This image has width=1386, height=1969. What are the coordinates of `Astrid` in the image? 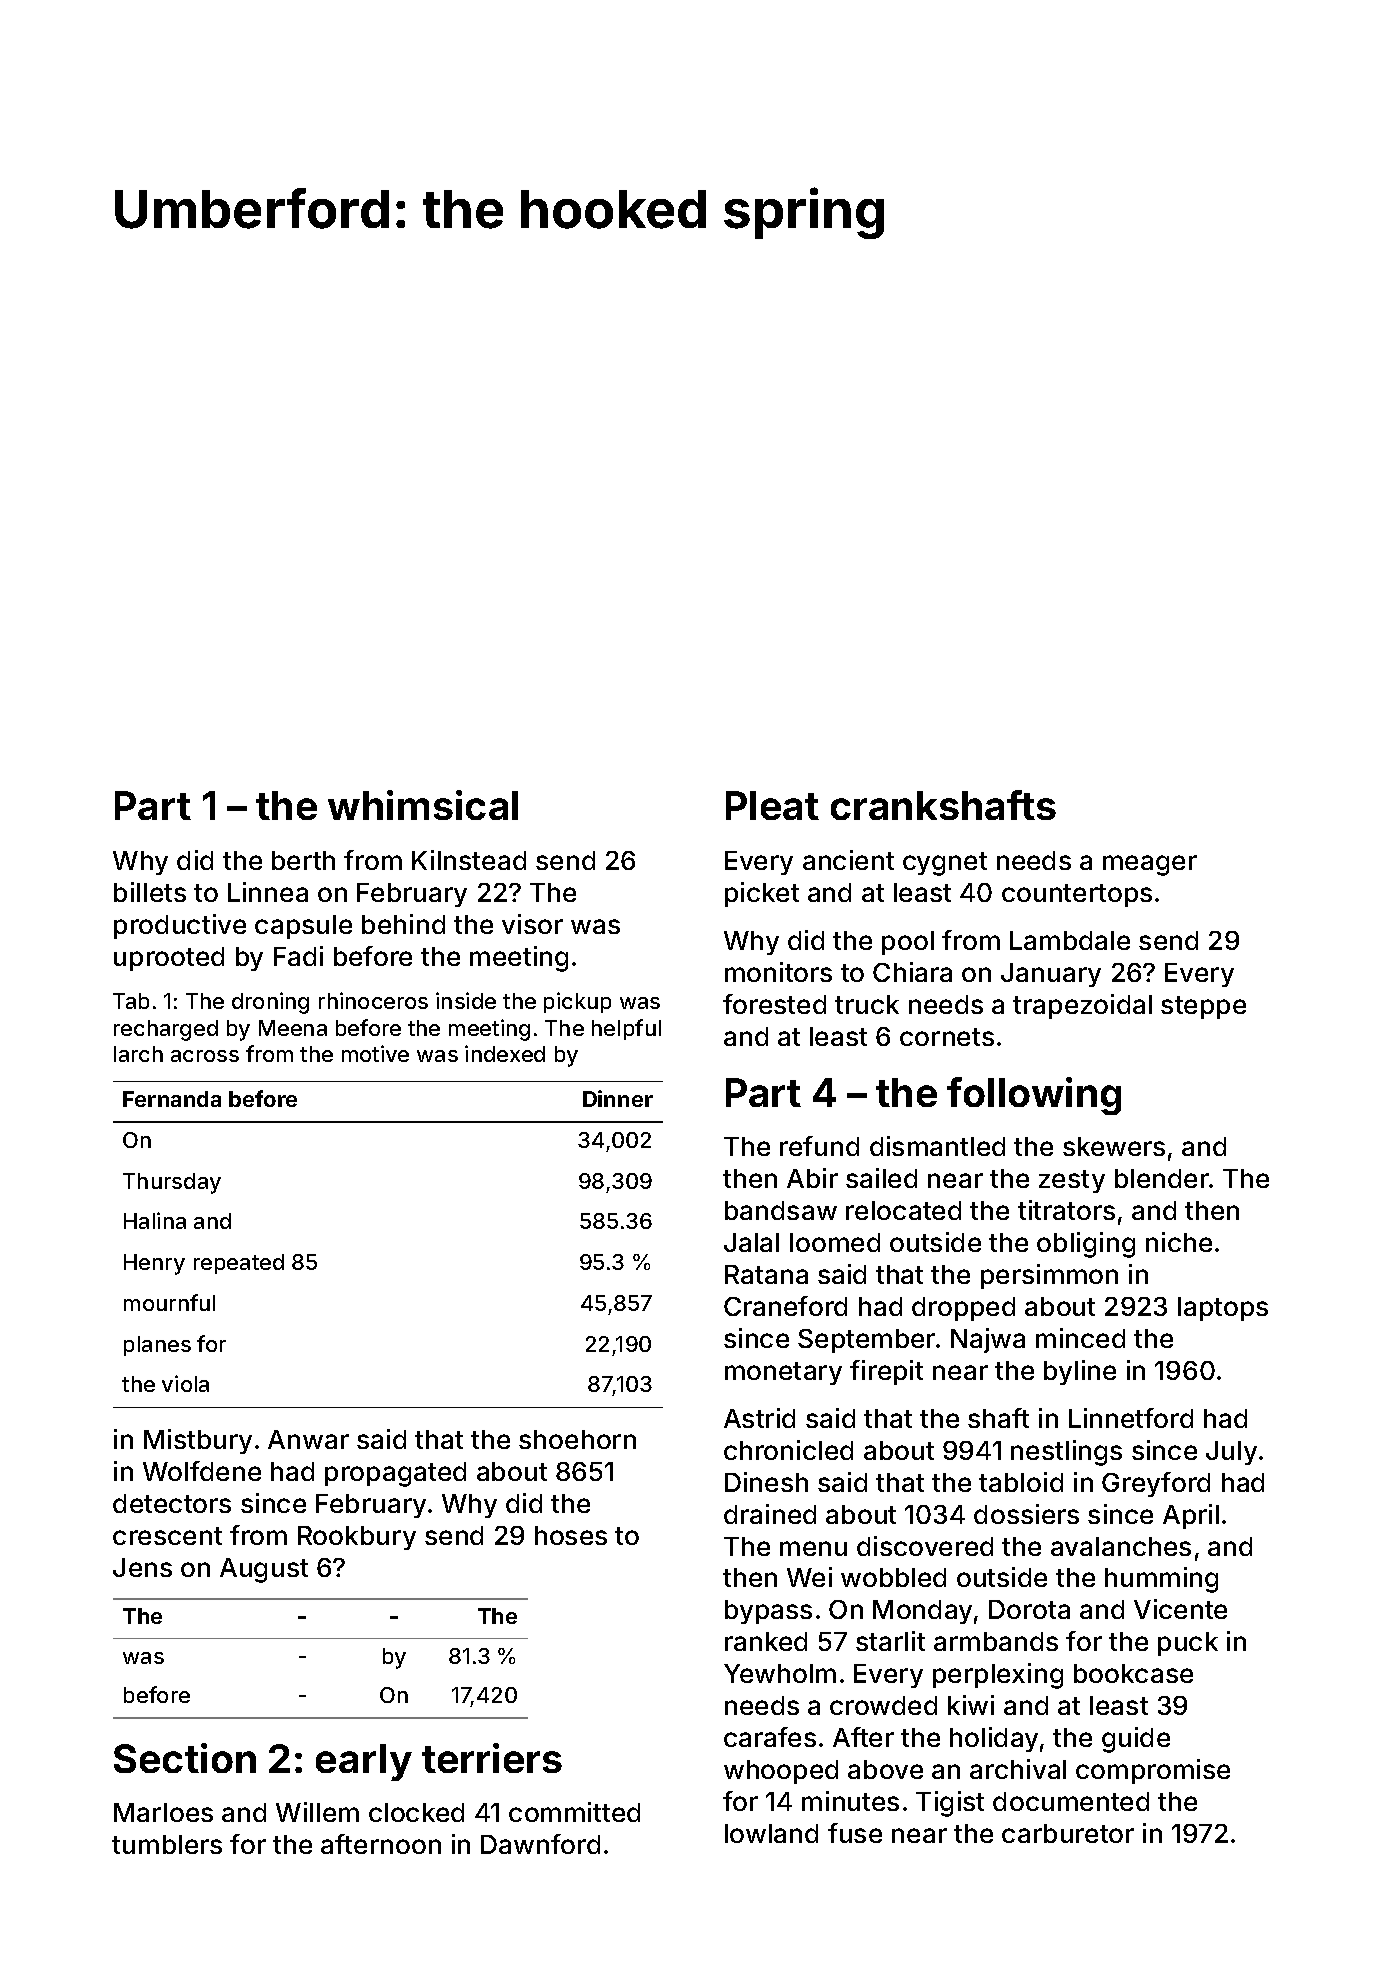 It's located at (759, 1418).
